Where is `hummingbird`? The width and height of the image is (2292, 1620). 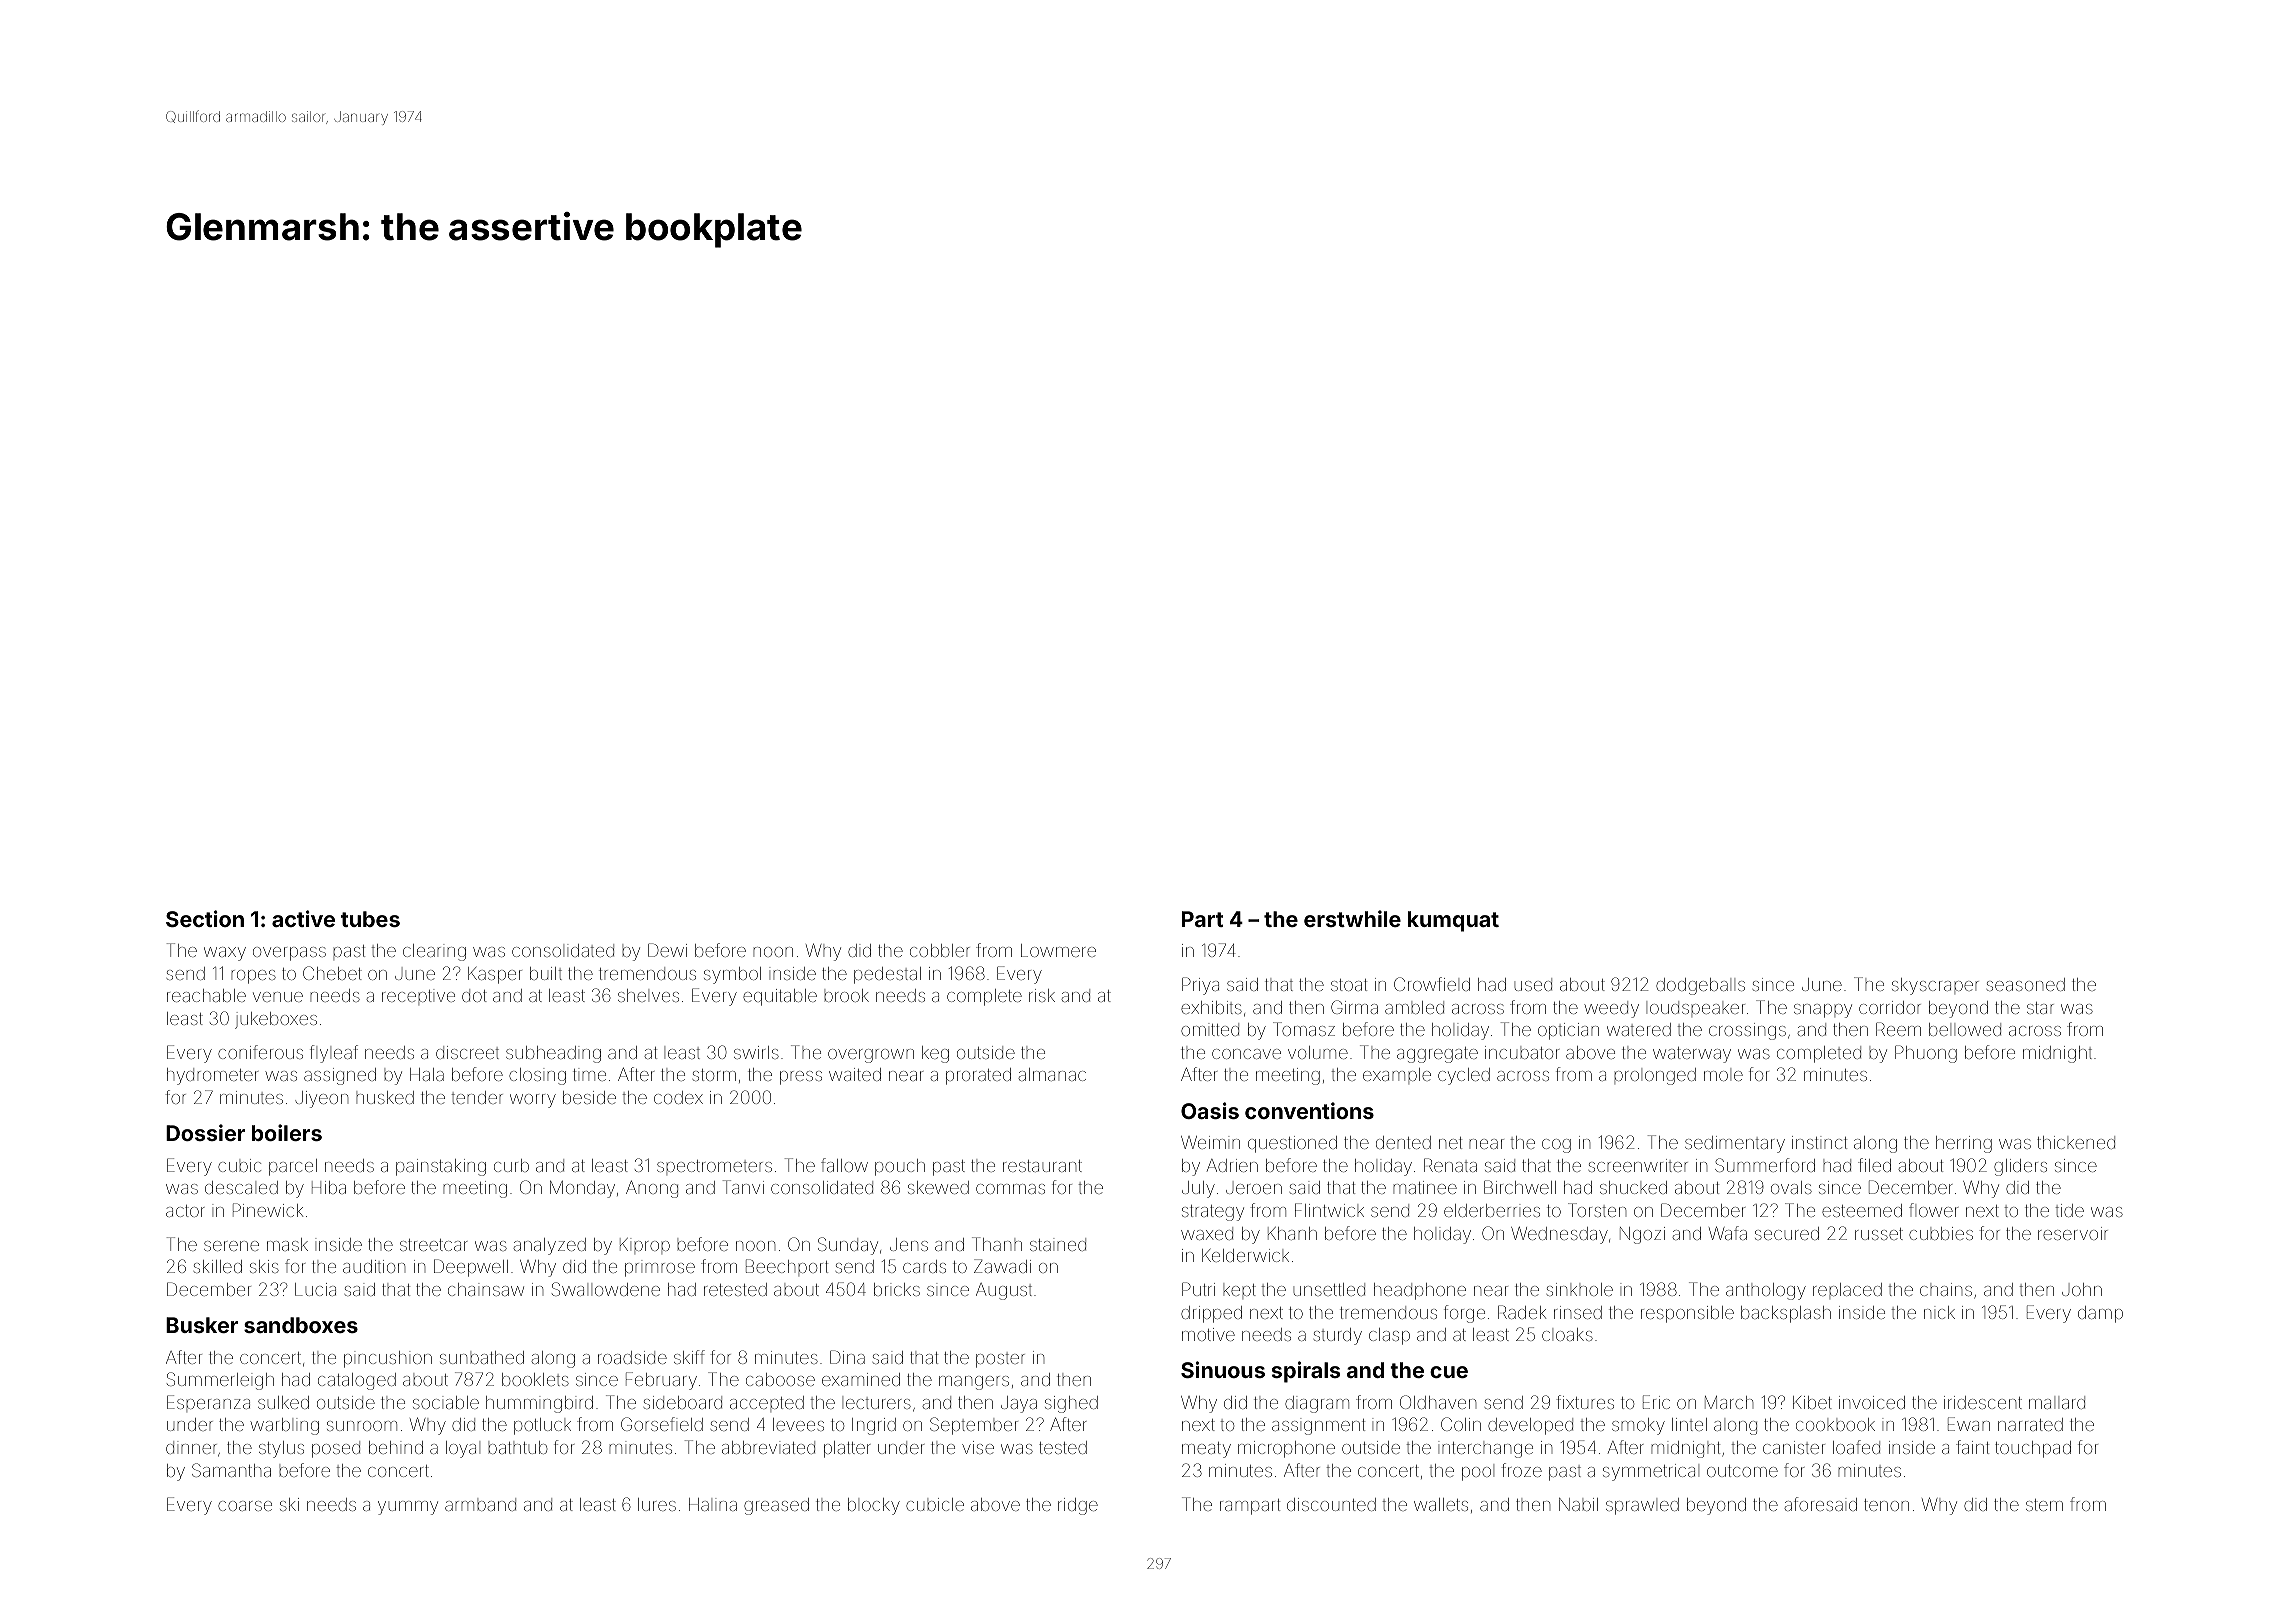 hummingbird is located at coordinates (539, 1404).
